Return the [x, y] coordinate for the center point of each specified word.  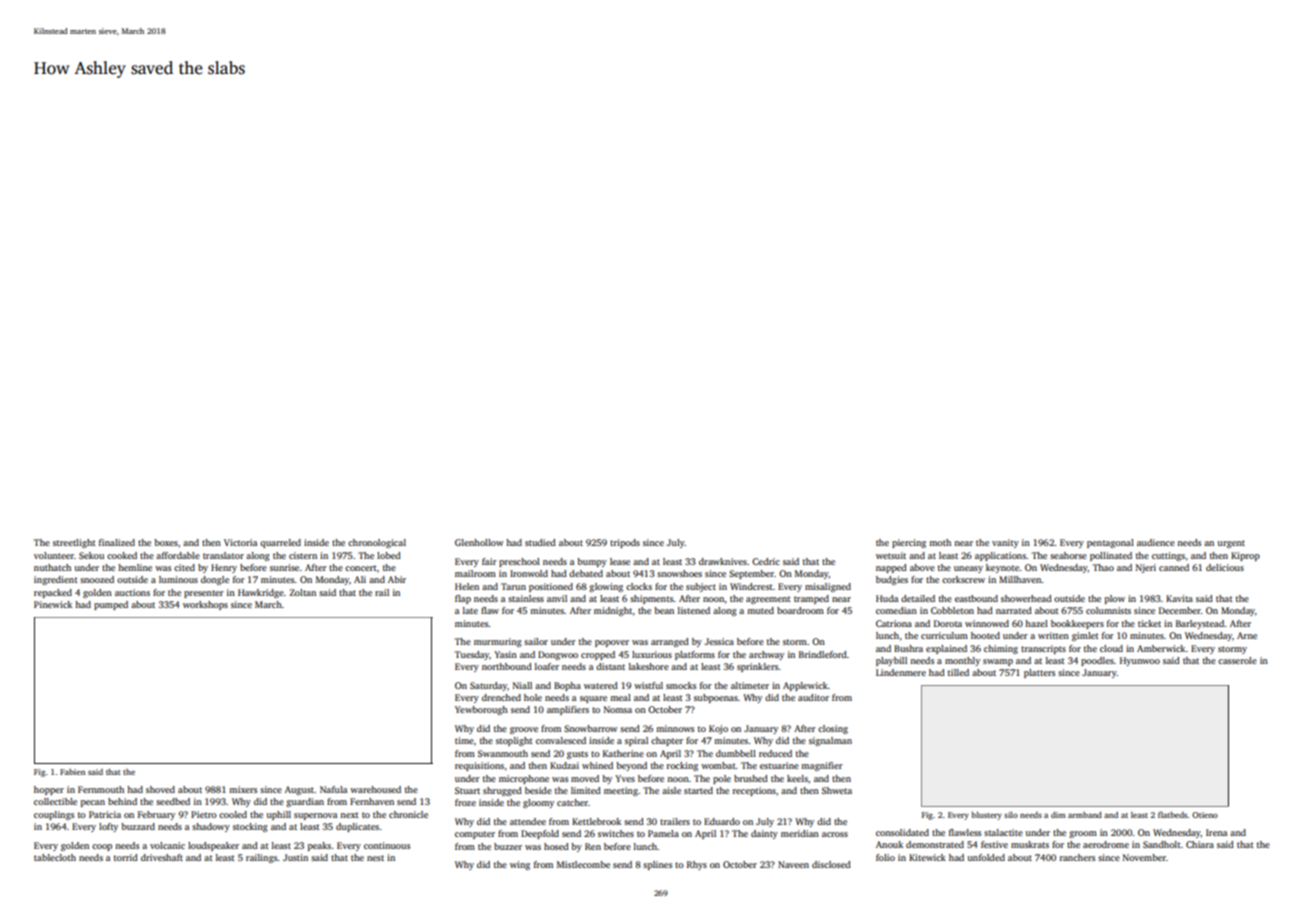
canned [1174, 567]
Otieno [1205, 815]
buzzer [508, 846]
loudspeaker [213, 846]
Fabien [72, 772]
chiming [1001, 649]
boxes [166, 542]
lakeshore [649, 666]
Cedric [766, 561]
